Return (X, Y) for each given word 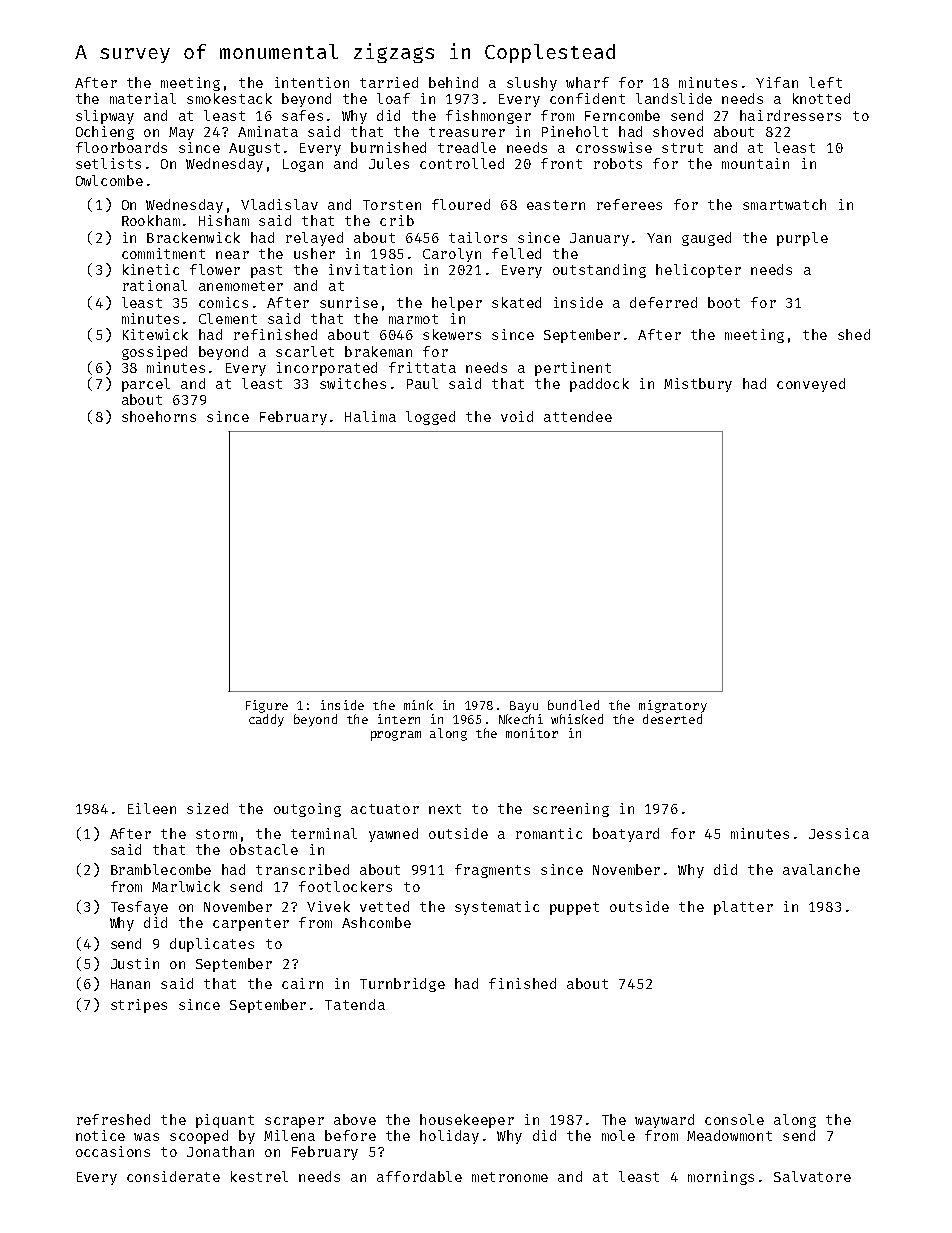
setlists (108, 163)
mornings (721, 1178)
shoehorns (159, 416)
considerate (173, 1176)
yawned (393, 835)
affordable (419, 1176)
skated (516, 302)
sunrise (349, 302)
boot (724, 302)
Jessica (839, 833)
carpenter (251, 924)
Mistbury (698, 385)
